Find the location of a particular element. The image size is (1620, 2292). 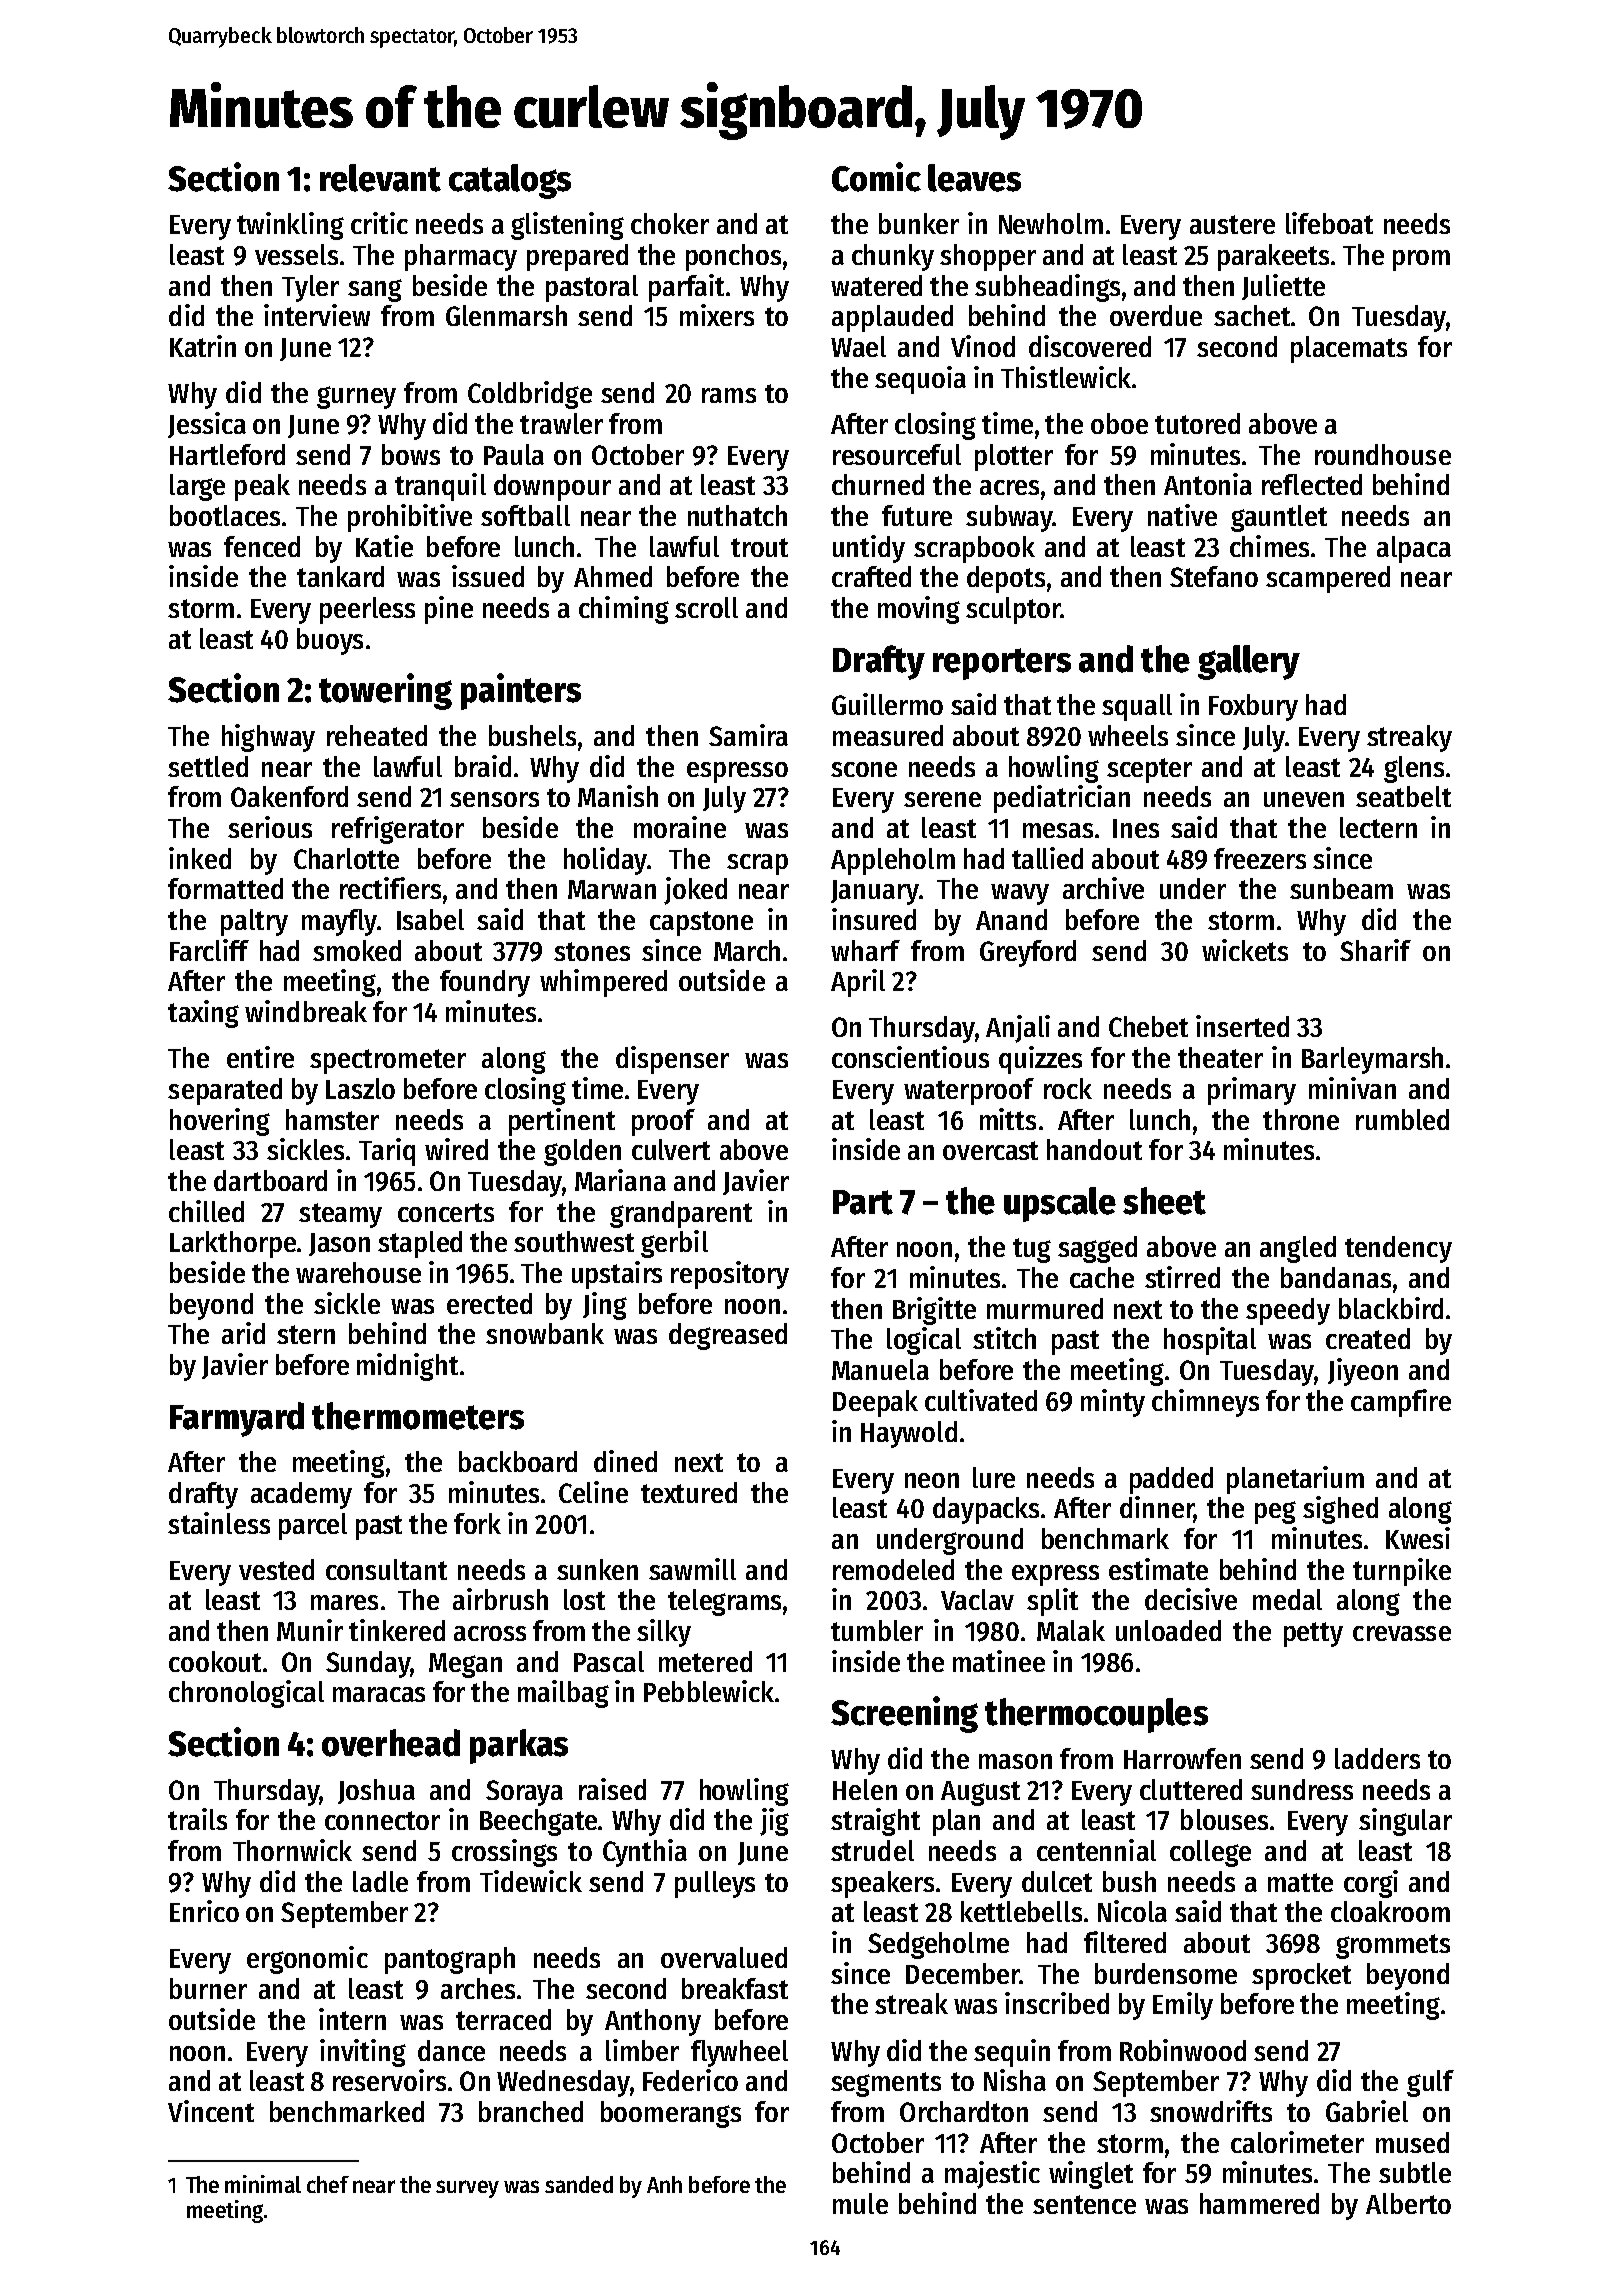

upstairs is located at coordinates (617, 1275).
